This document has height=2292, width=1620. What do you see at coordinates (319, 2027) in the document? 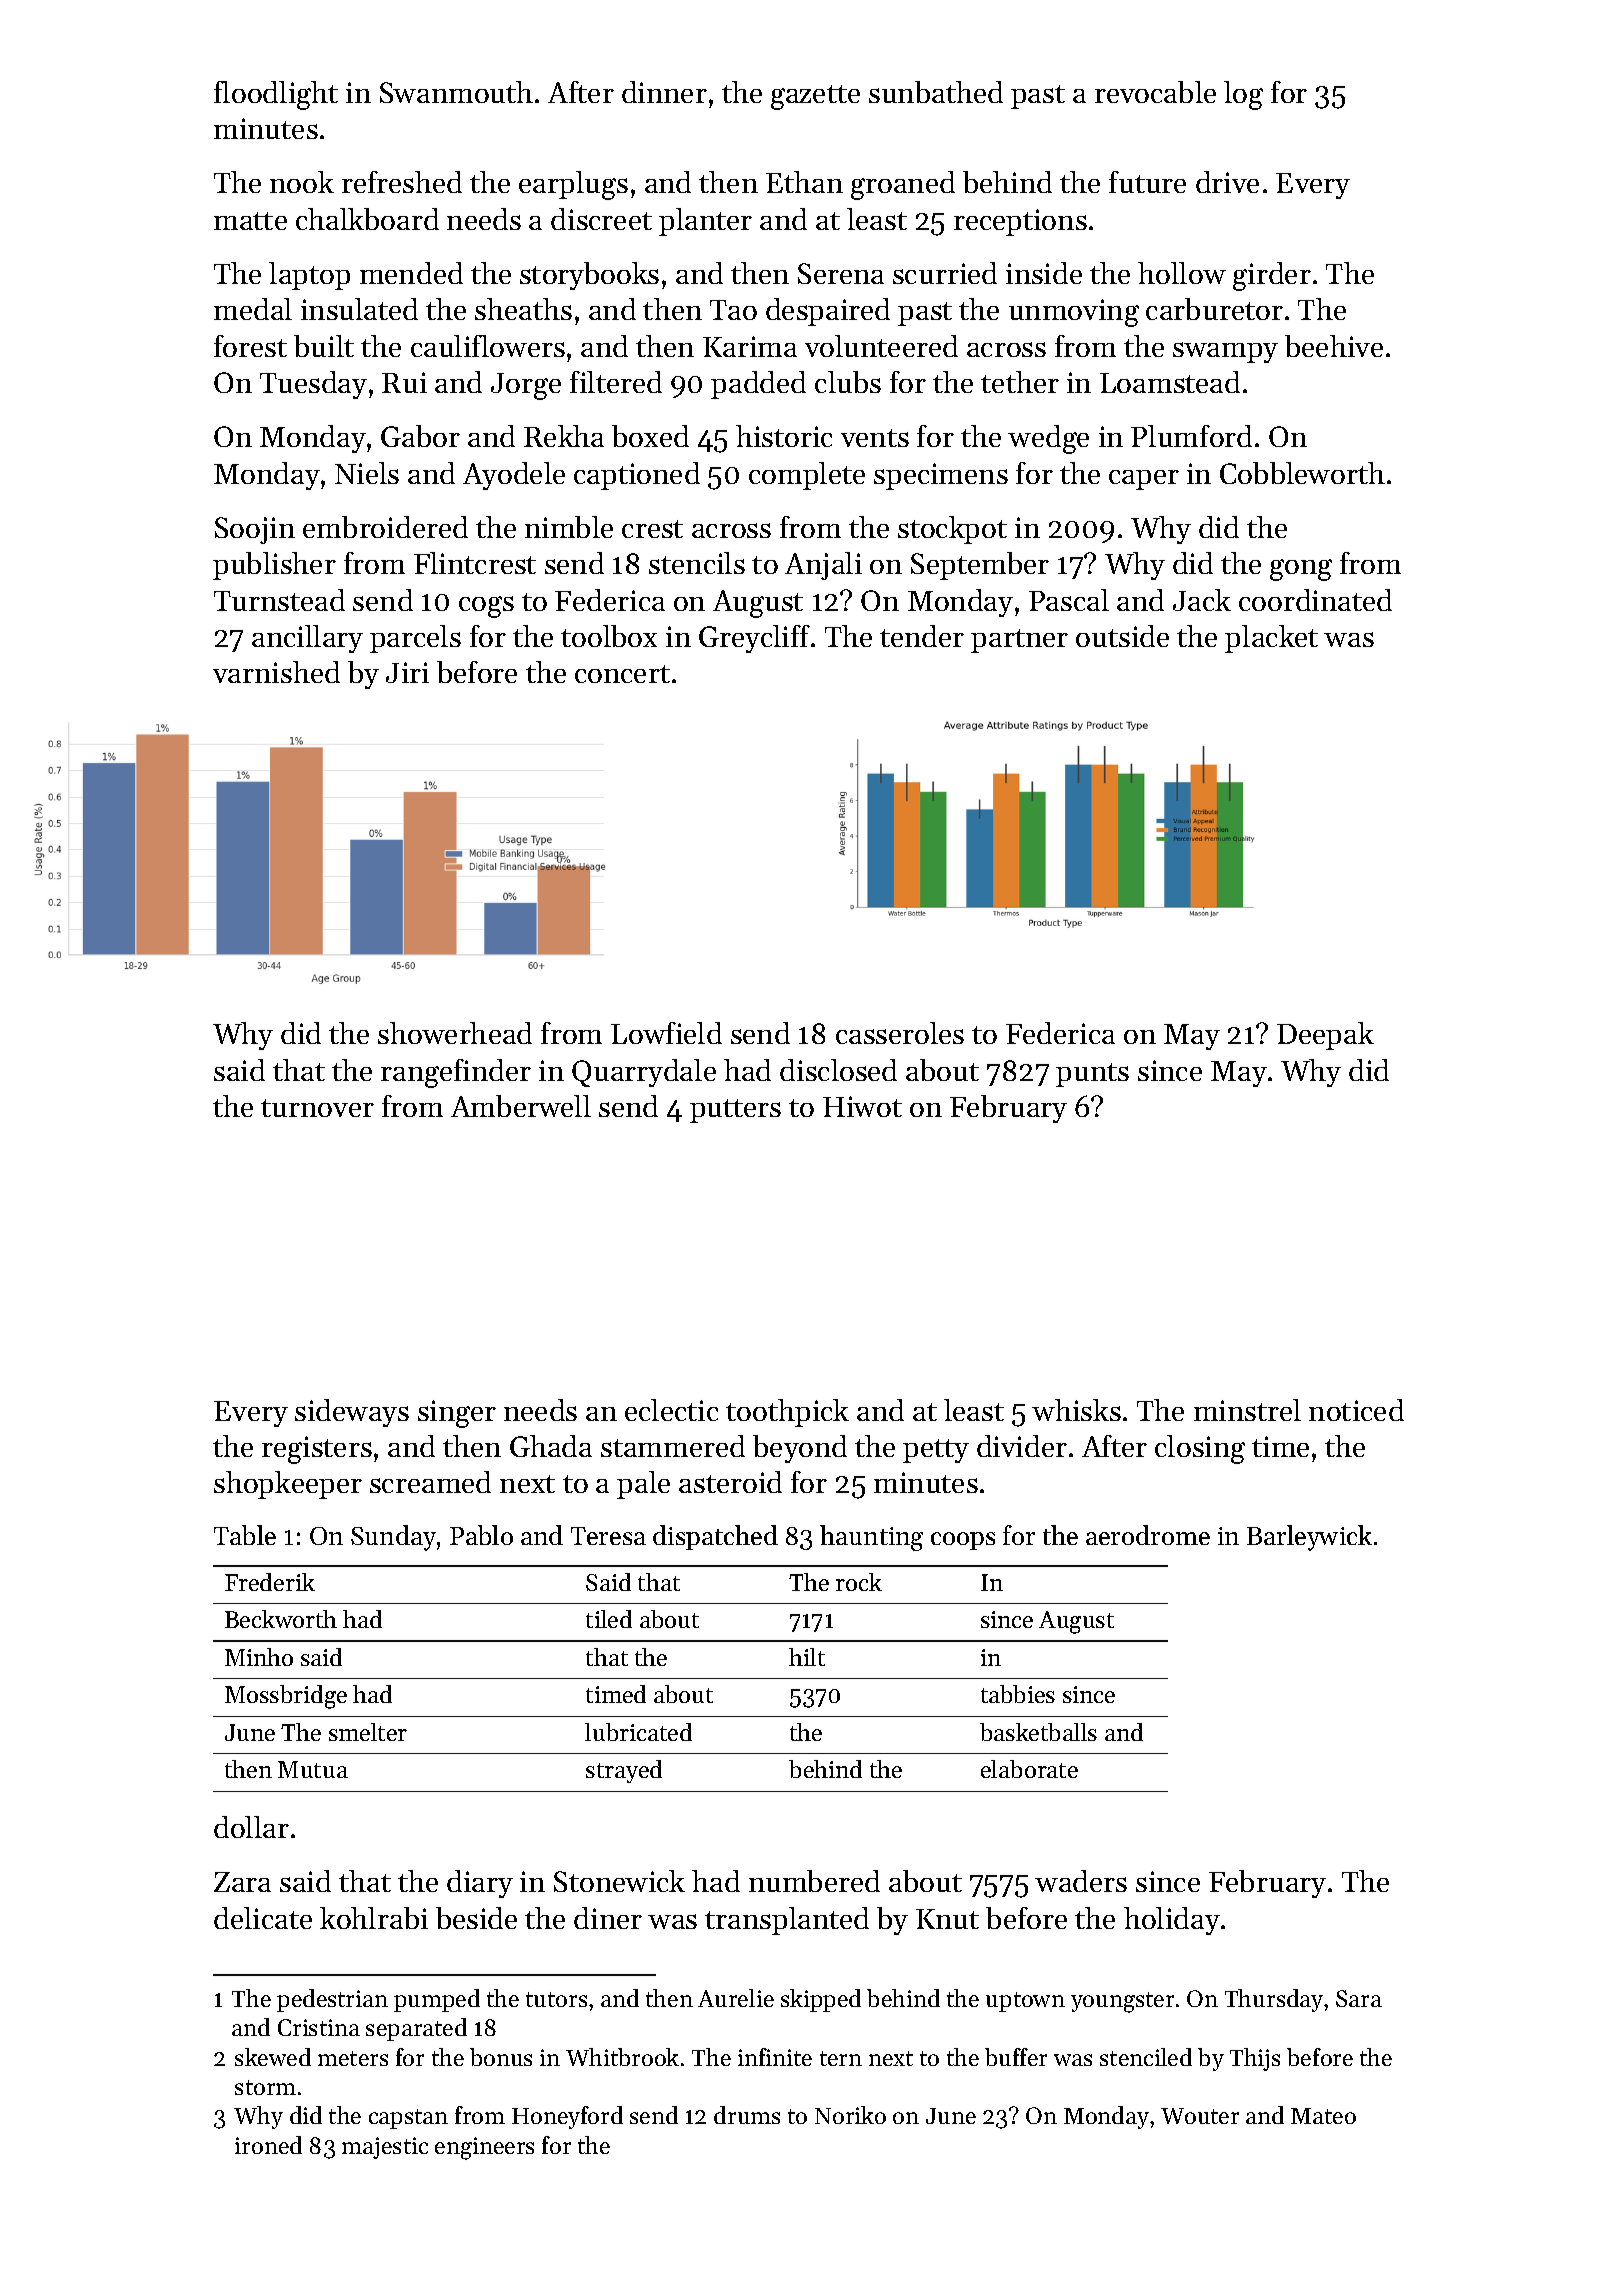
I see `Cristina` at bounding box center [319, 2027].
